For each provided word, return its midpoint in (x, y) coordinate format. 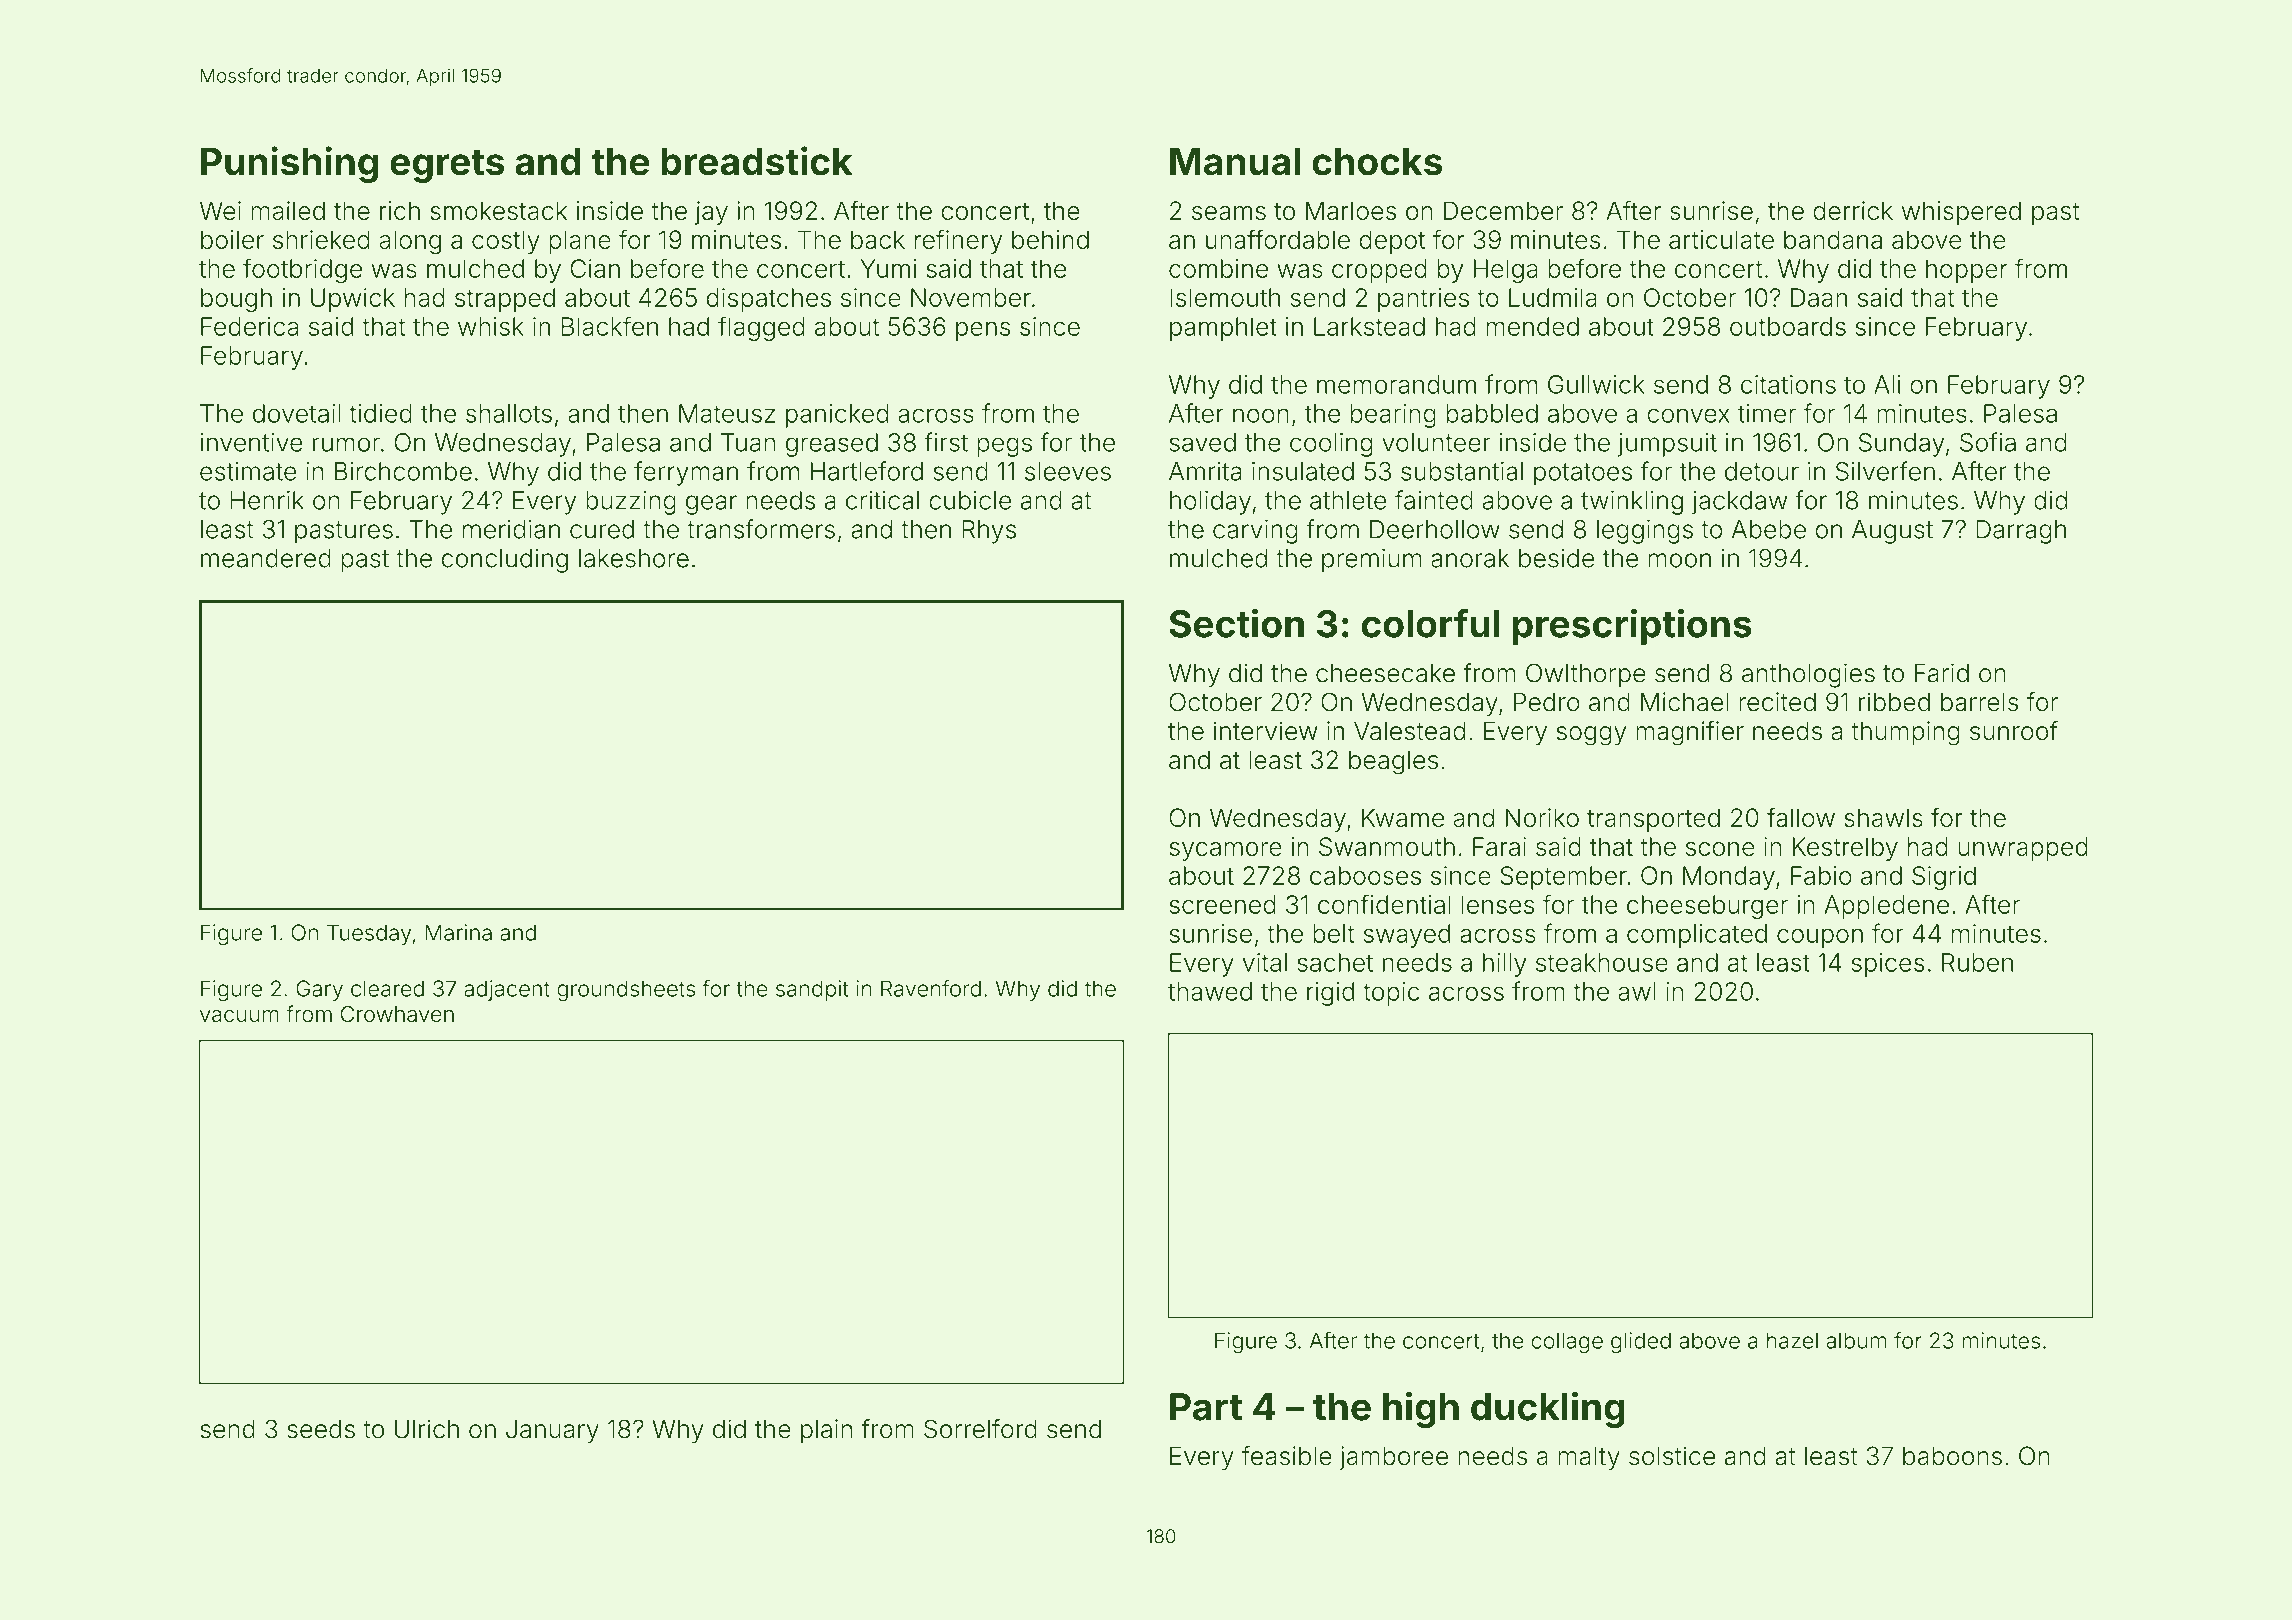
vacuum (239, 1016)
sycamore (1225, 851)
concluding (505, 561)
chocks (1377, 162)
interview (1266, 731)
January (552, 1432)
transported (1653, 820)
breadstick (757, 161)
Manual (1235, 161)
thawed (1210, 991)
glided (1641, 1342)
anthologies (1808, 675)
